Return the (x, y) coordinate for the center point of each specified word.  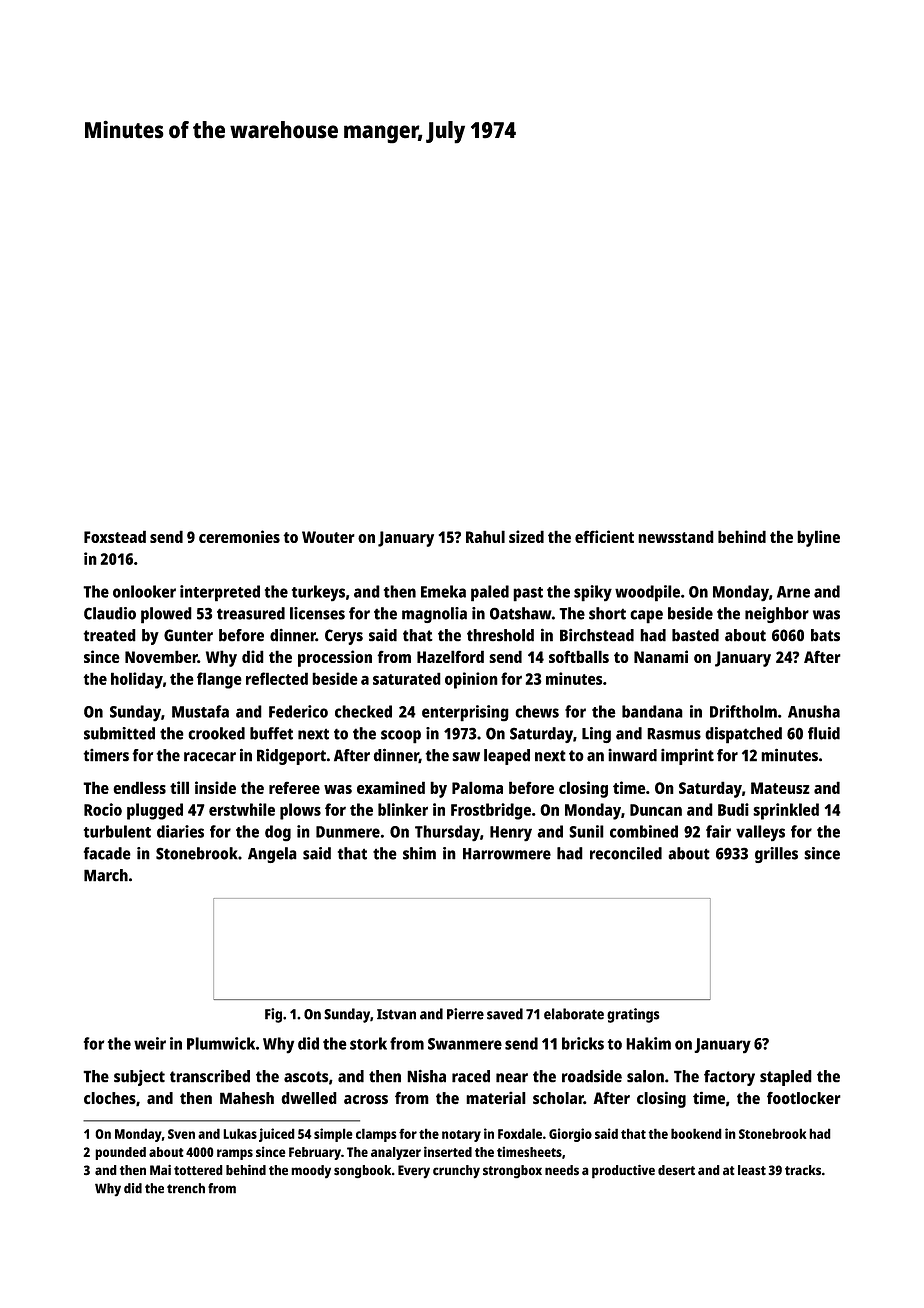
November (161, 656)
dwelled (309, 1098)
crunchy (456, 1171)
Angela (272, 855)
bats (825, 635)
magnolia (434, 615)
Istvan (396, 1014)
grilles (776, 855)
